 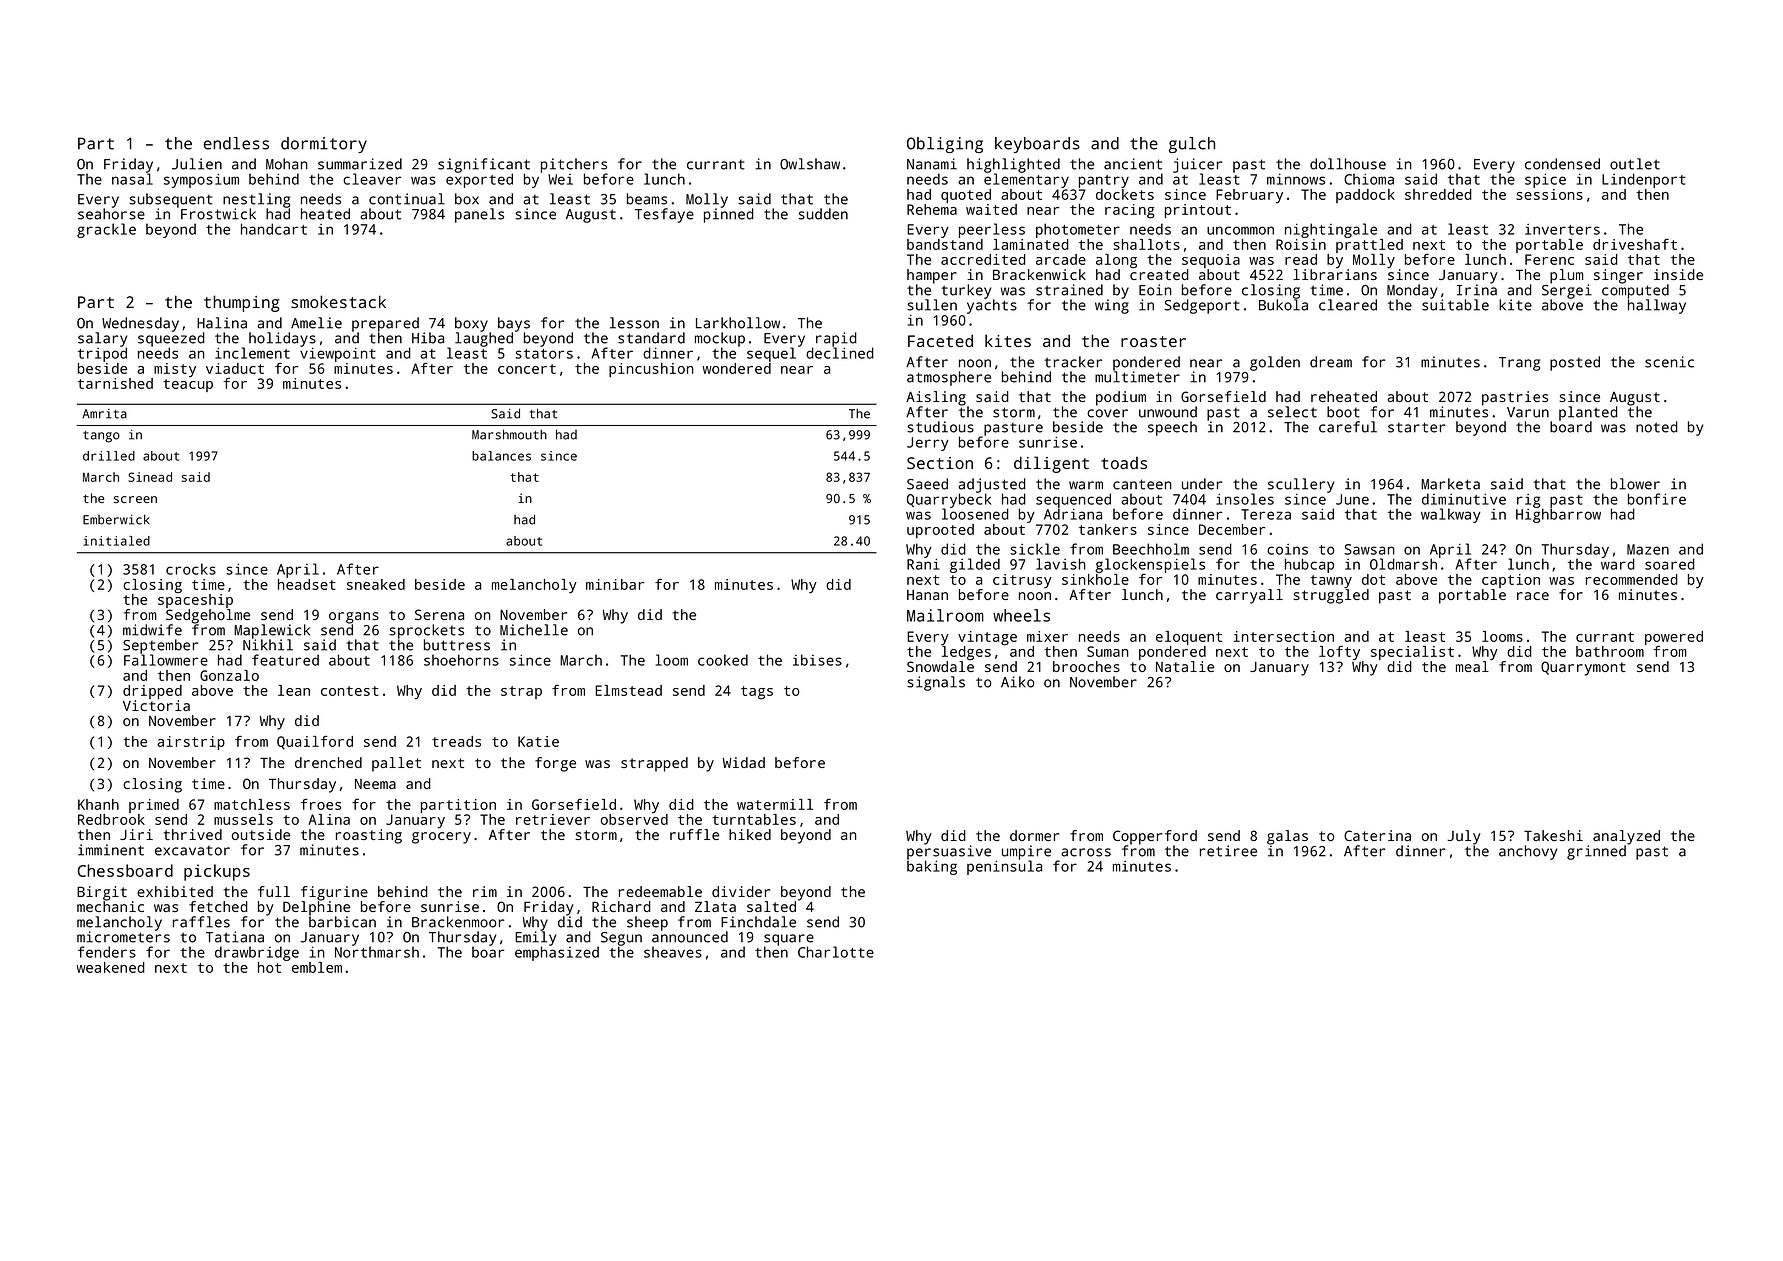 What do you see at coordinates (1228, 851) in the page?
I see `retiree` at bounding box center [1228, 851].
